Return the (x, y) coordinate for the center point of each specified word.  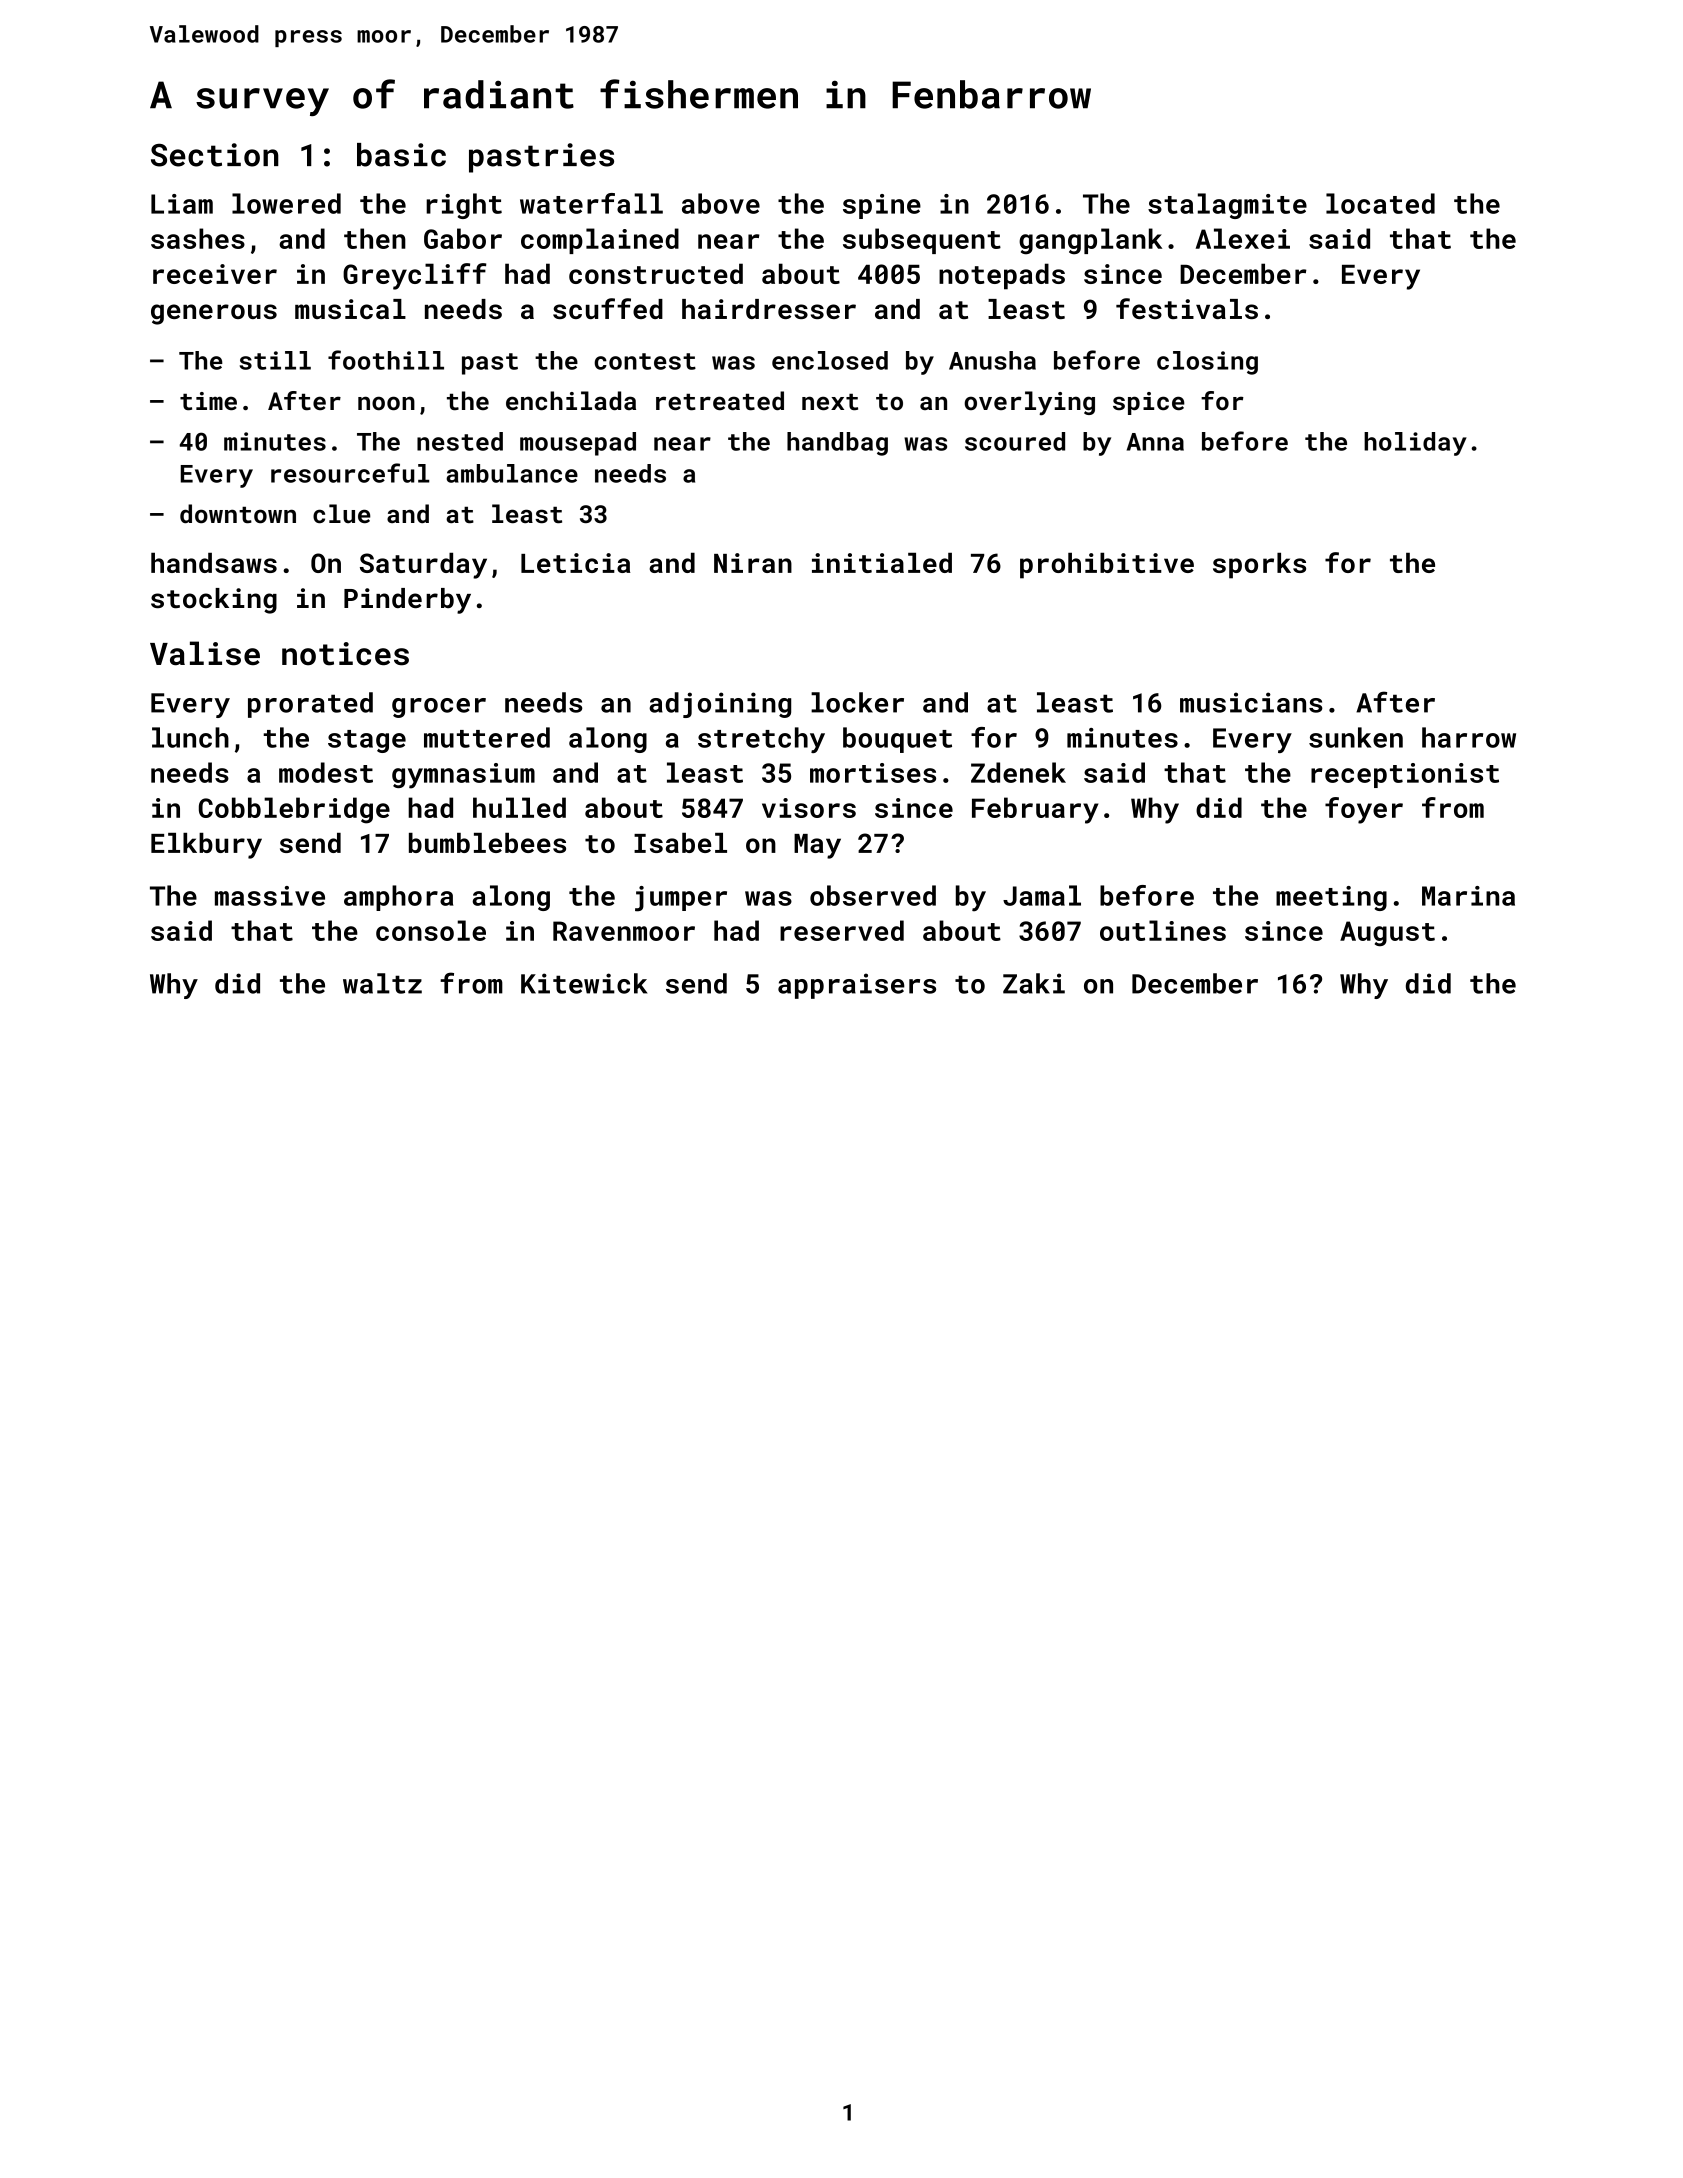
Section (215, 155)
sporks (1259, 566)
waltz (382, 983)
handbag (837, 444)
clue (342, 514)
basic (401, 155)
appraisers (857, 986)
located (1380, 203)
